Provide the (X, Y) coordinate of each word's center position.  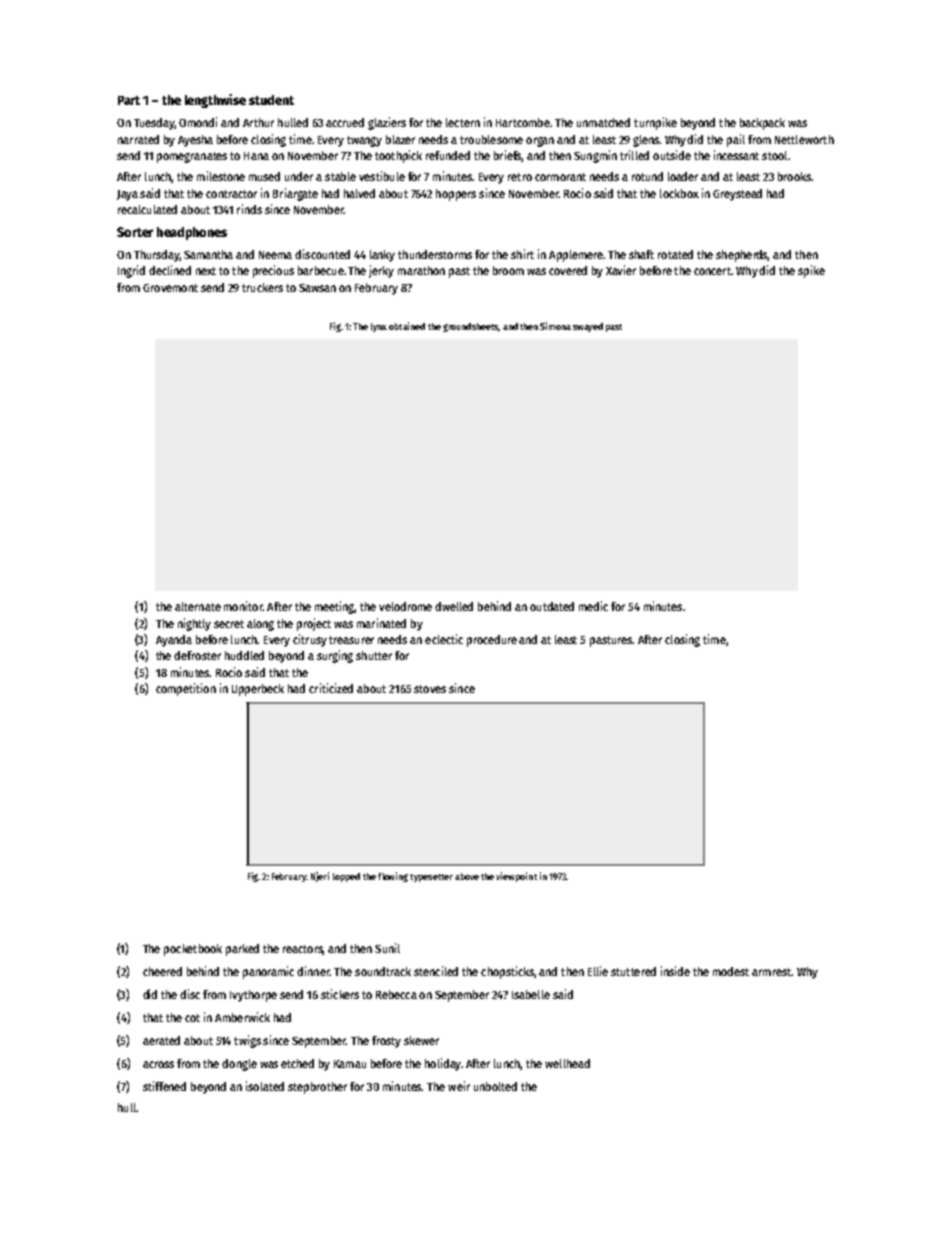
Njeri (320, 877)
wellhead (567, 1063)
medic (593, 606)
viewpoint (516, 877)
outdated (552, 606)
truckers (262, 287)
